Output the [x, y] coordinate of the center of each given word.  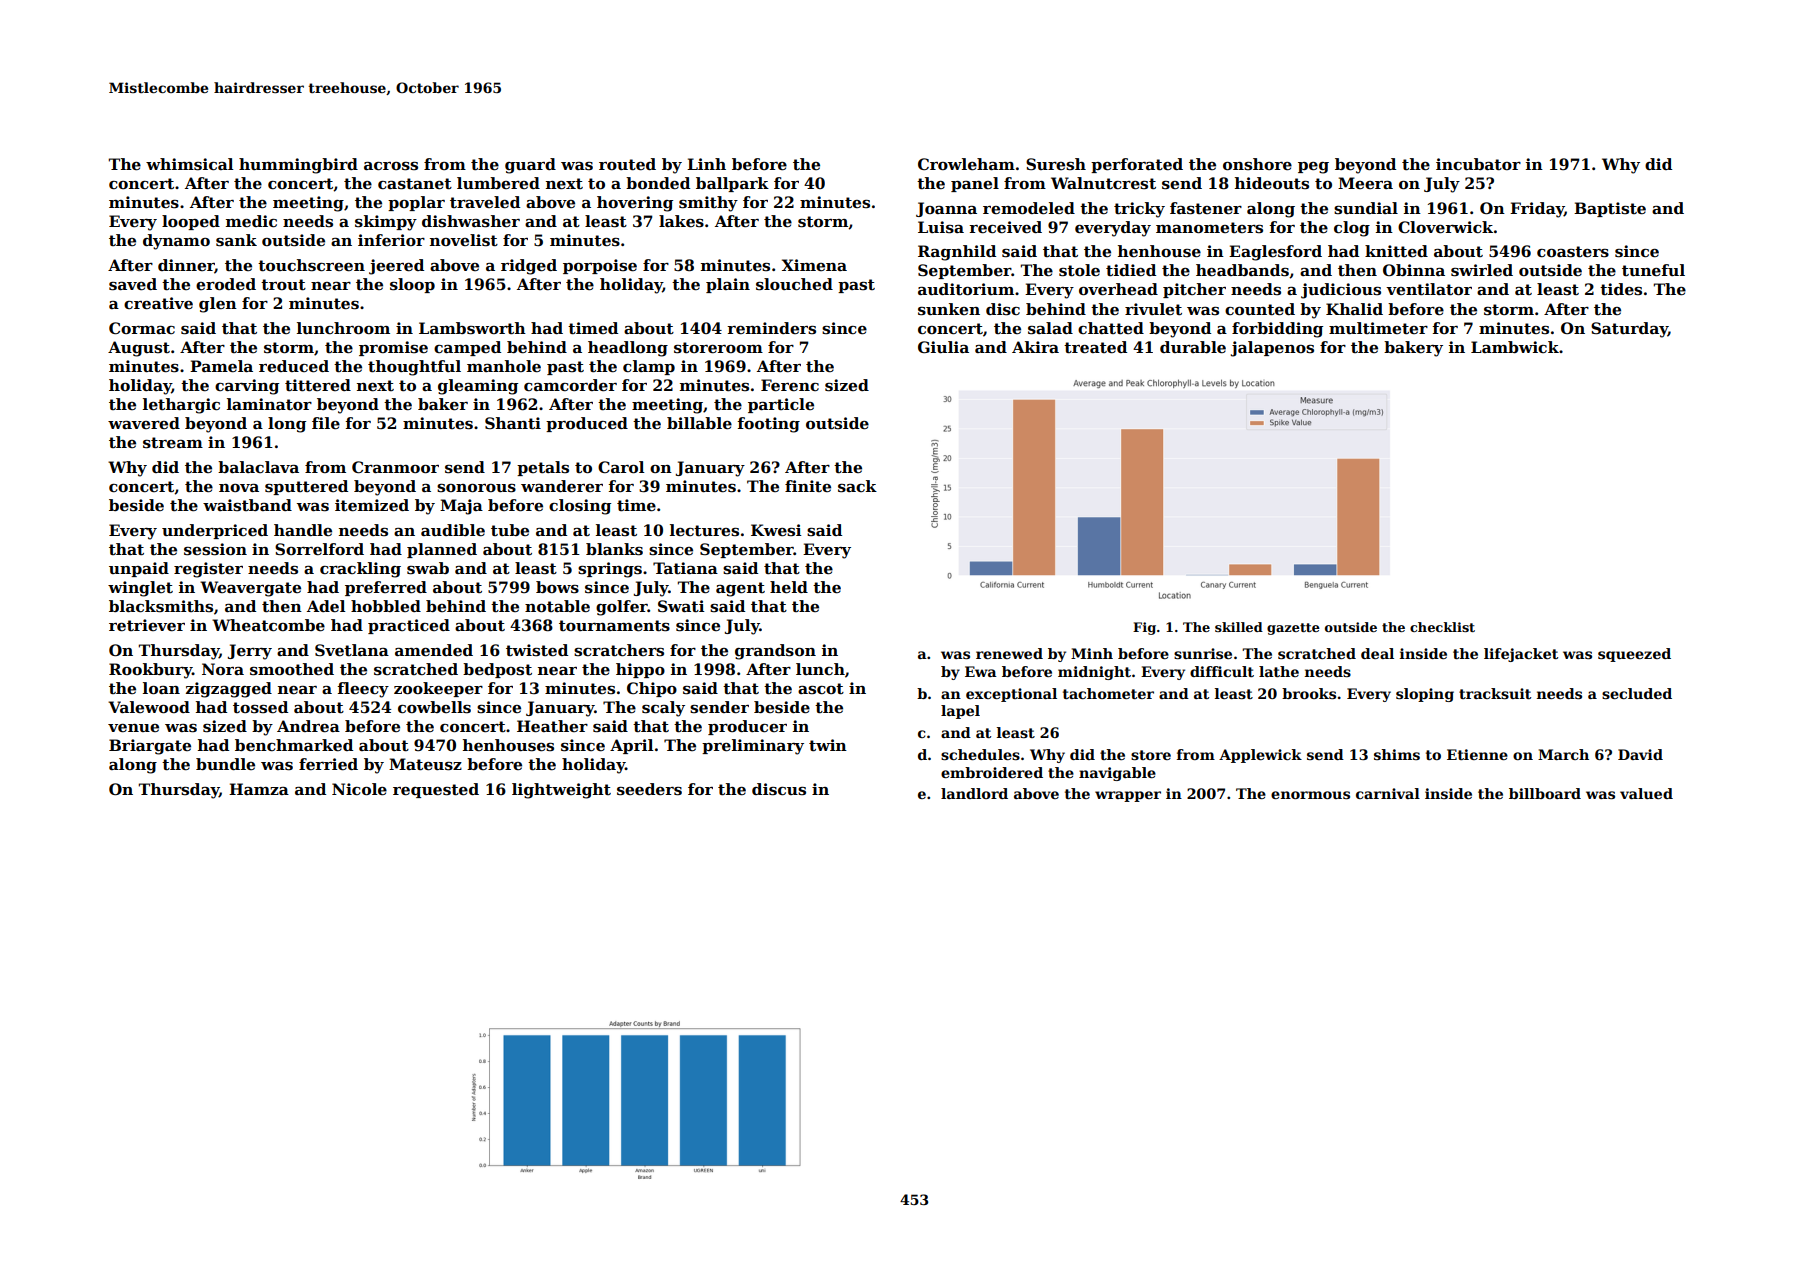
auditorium [966, 289]
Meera [1365, 183]
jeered [396, 267]
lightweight [561, 791]
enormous [1310, 795]
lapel [960, 712]
